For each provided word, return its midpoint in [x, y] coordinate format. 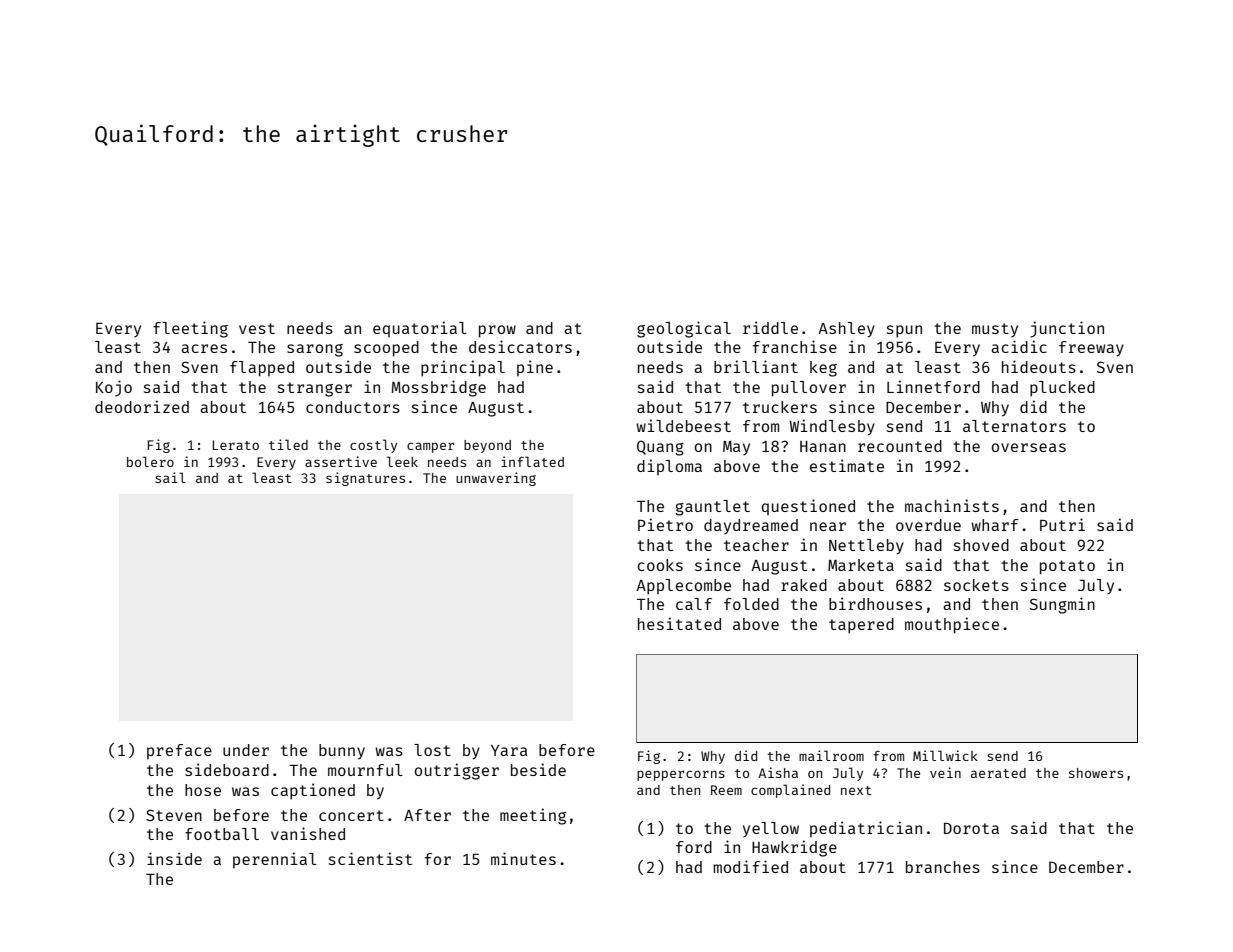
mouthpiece [952, 625]
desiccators [520, 346]
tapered [861, 626]
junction [1067, 329]
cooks [660, 565]
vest [257, 328]
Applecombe [683, 587]
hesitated [679, 623]
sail [170, 477]
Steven [174, 815]
